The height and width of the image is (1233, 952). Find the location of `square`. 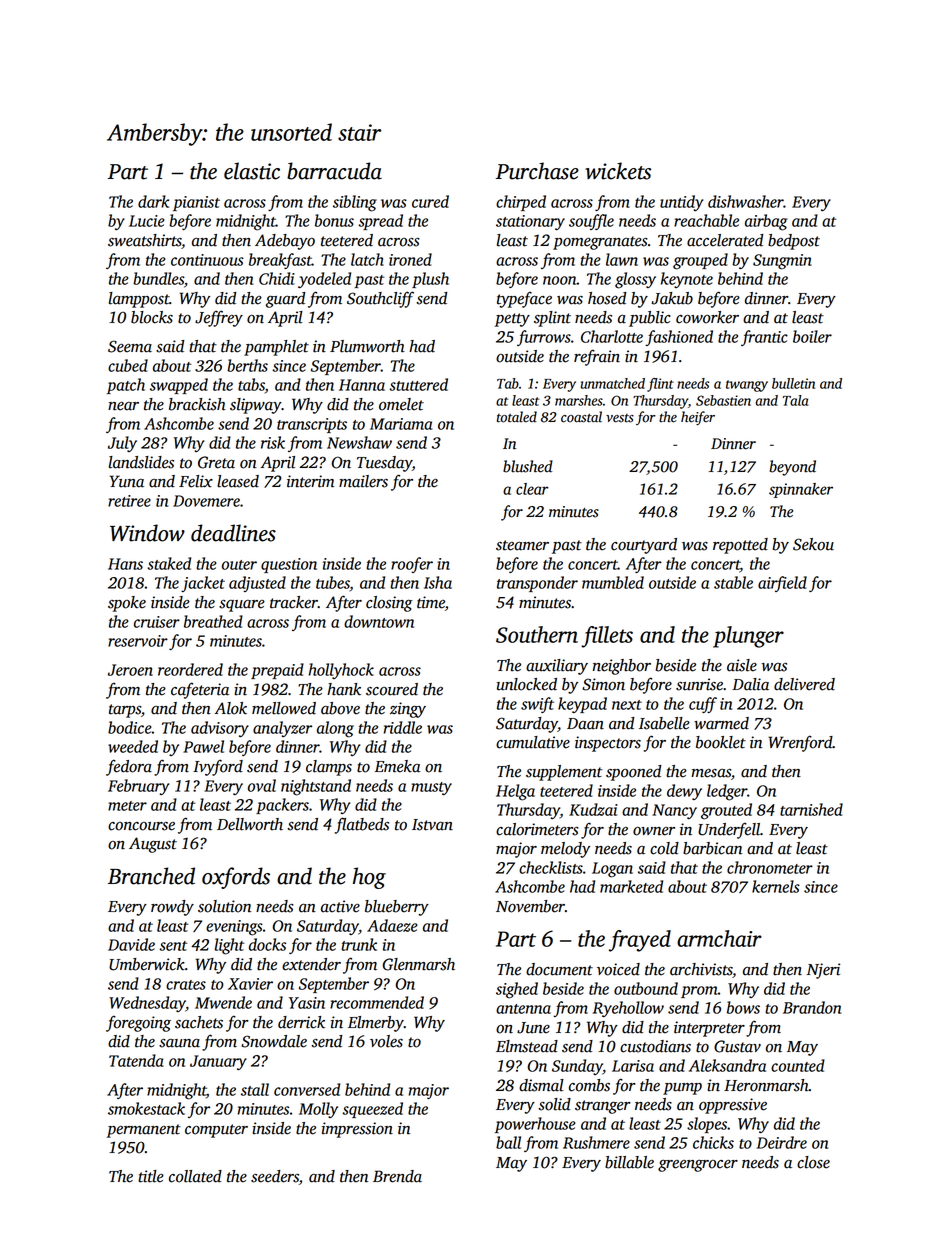

square is located at coordinates (242, 606).
